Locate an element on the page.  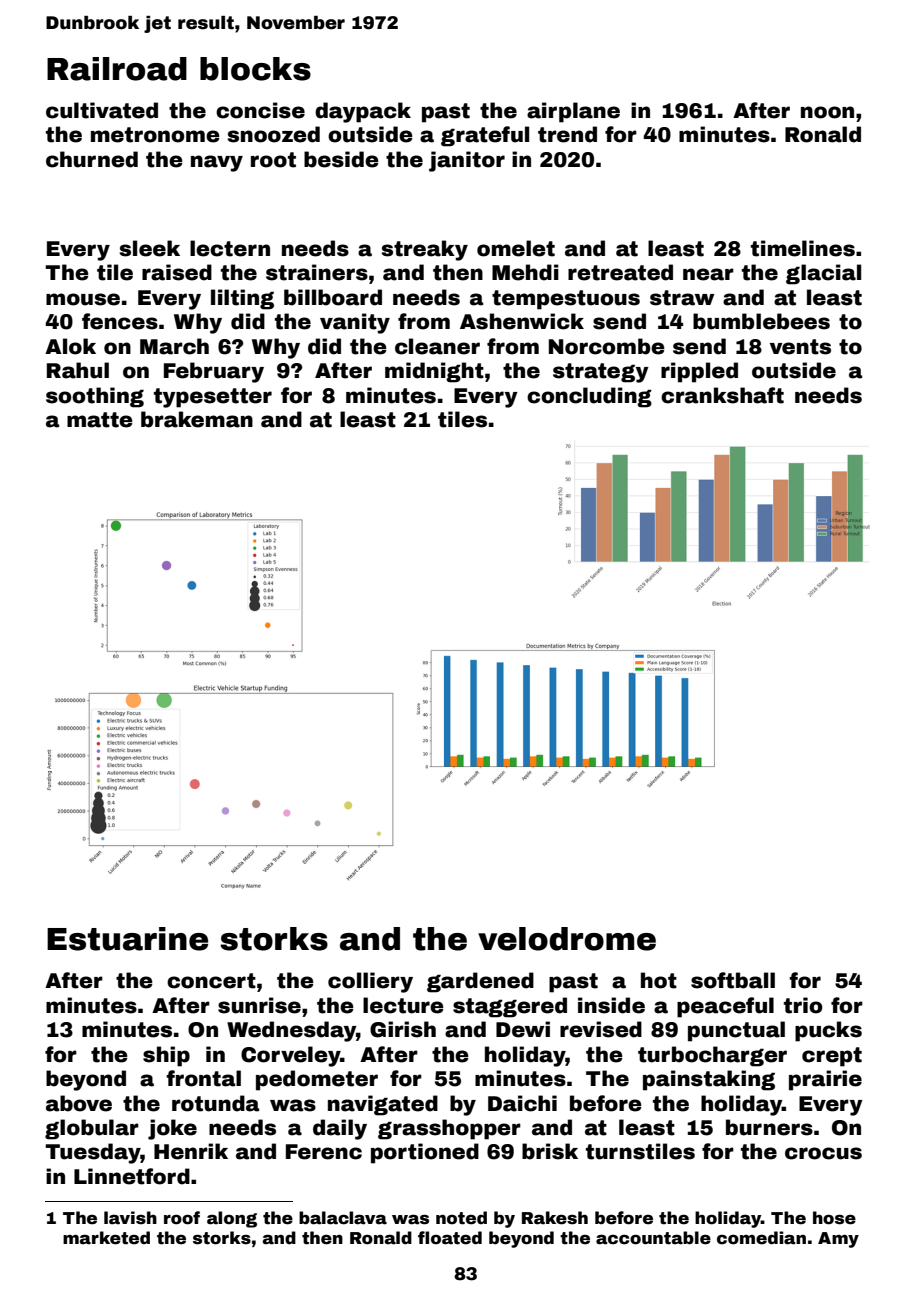
Railroad is located at coordinates (117, 69).
